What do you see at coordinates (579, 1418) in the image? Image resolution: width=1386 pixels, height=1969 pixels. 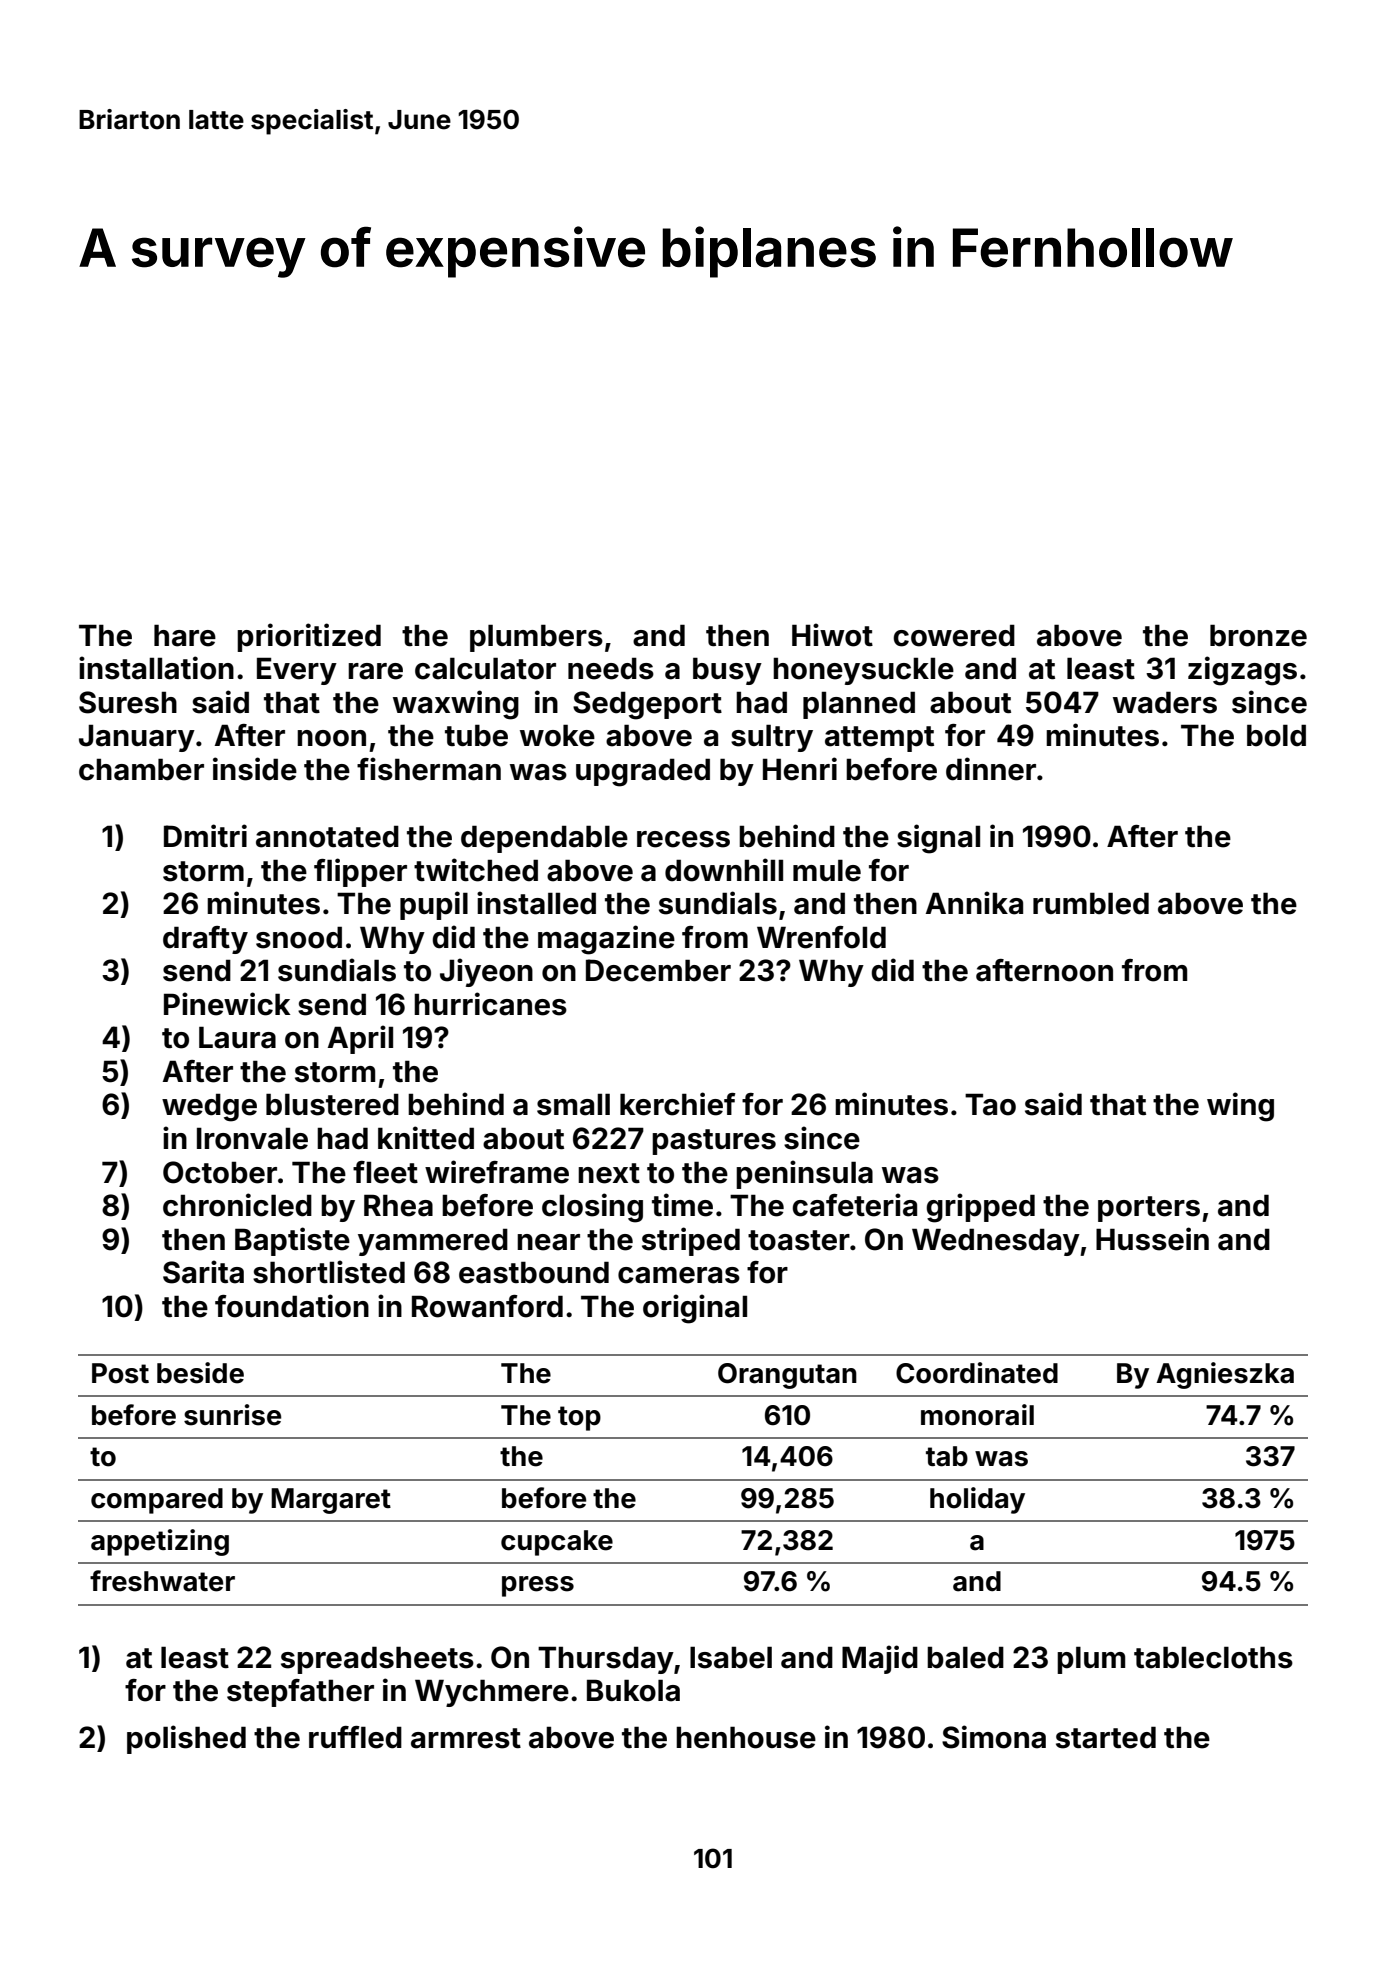 I see `top` at bounding box center [579, 1418].
